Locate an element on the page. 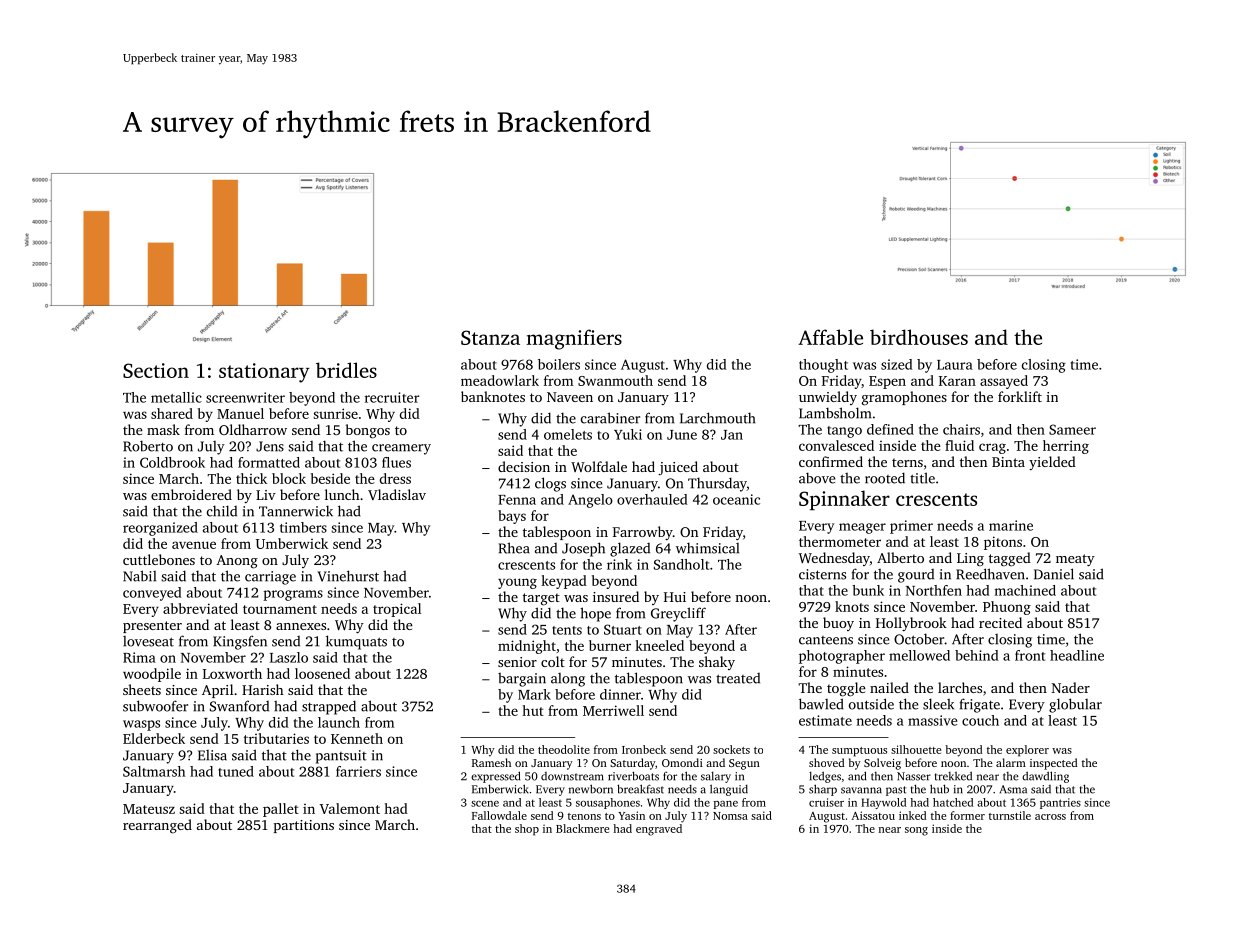 The image size is (1233, 952). juiced is located at coordinates (678, 468).
